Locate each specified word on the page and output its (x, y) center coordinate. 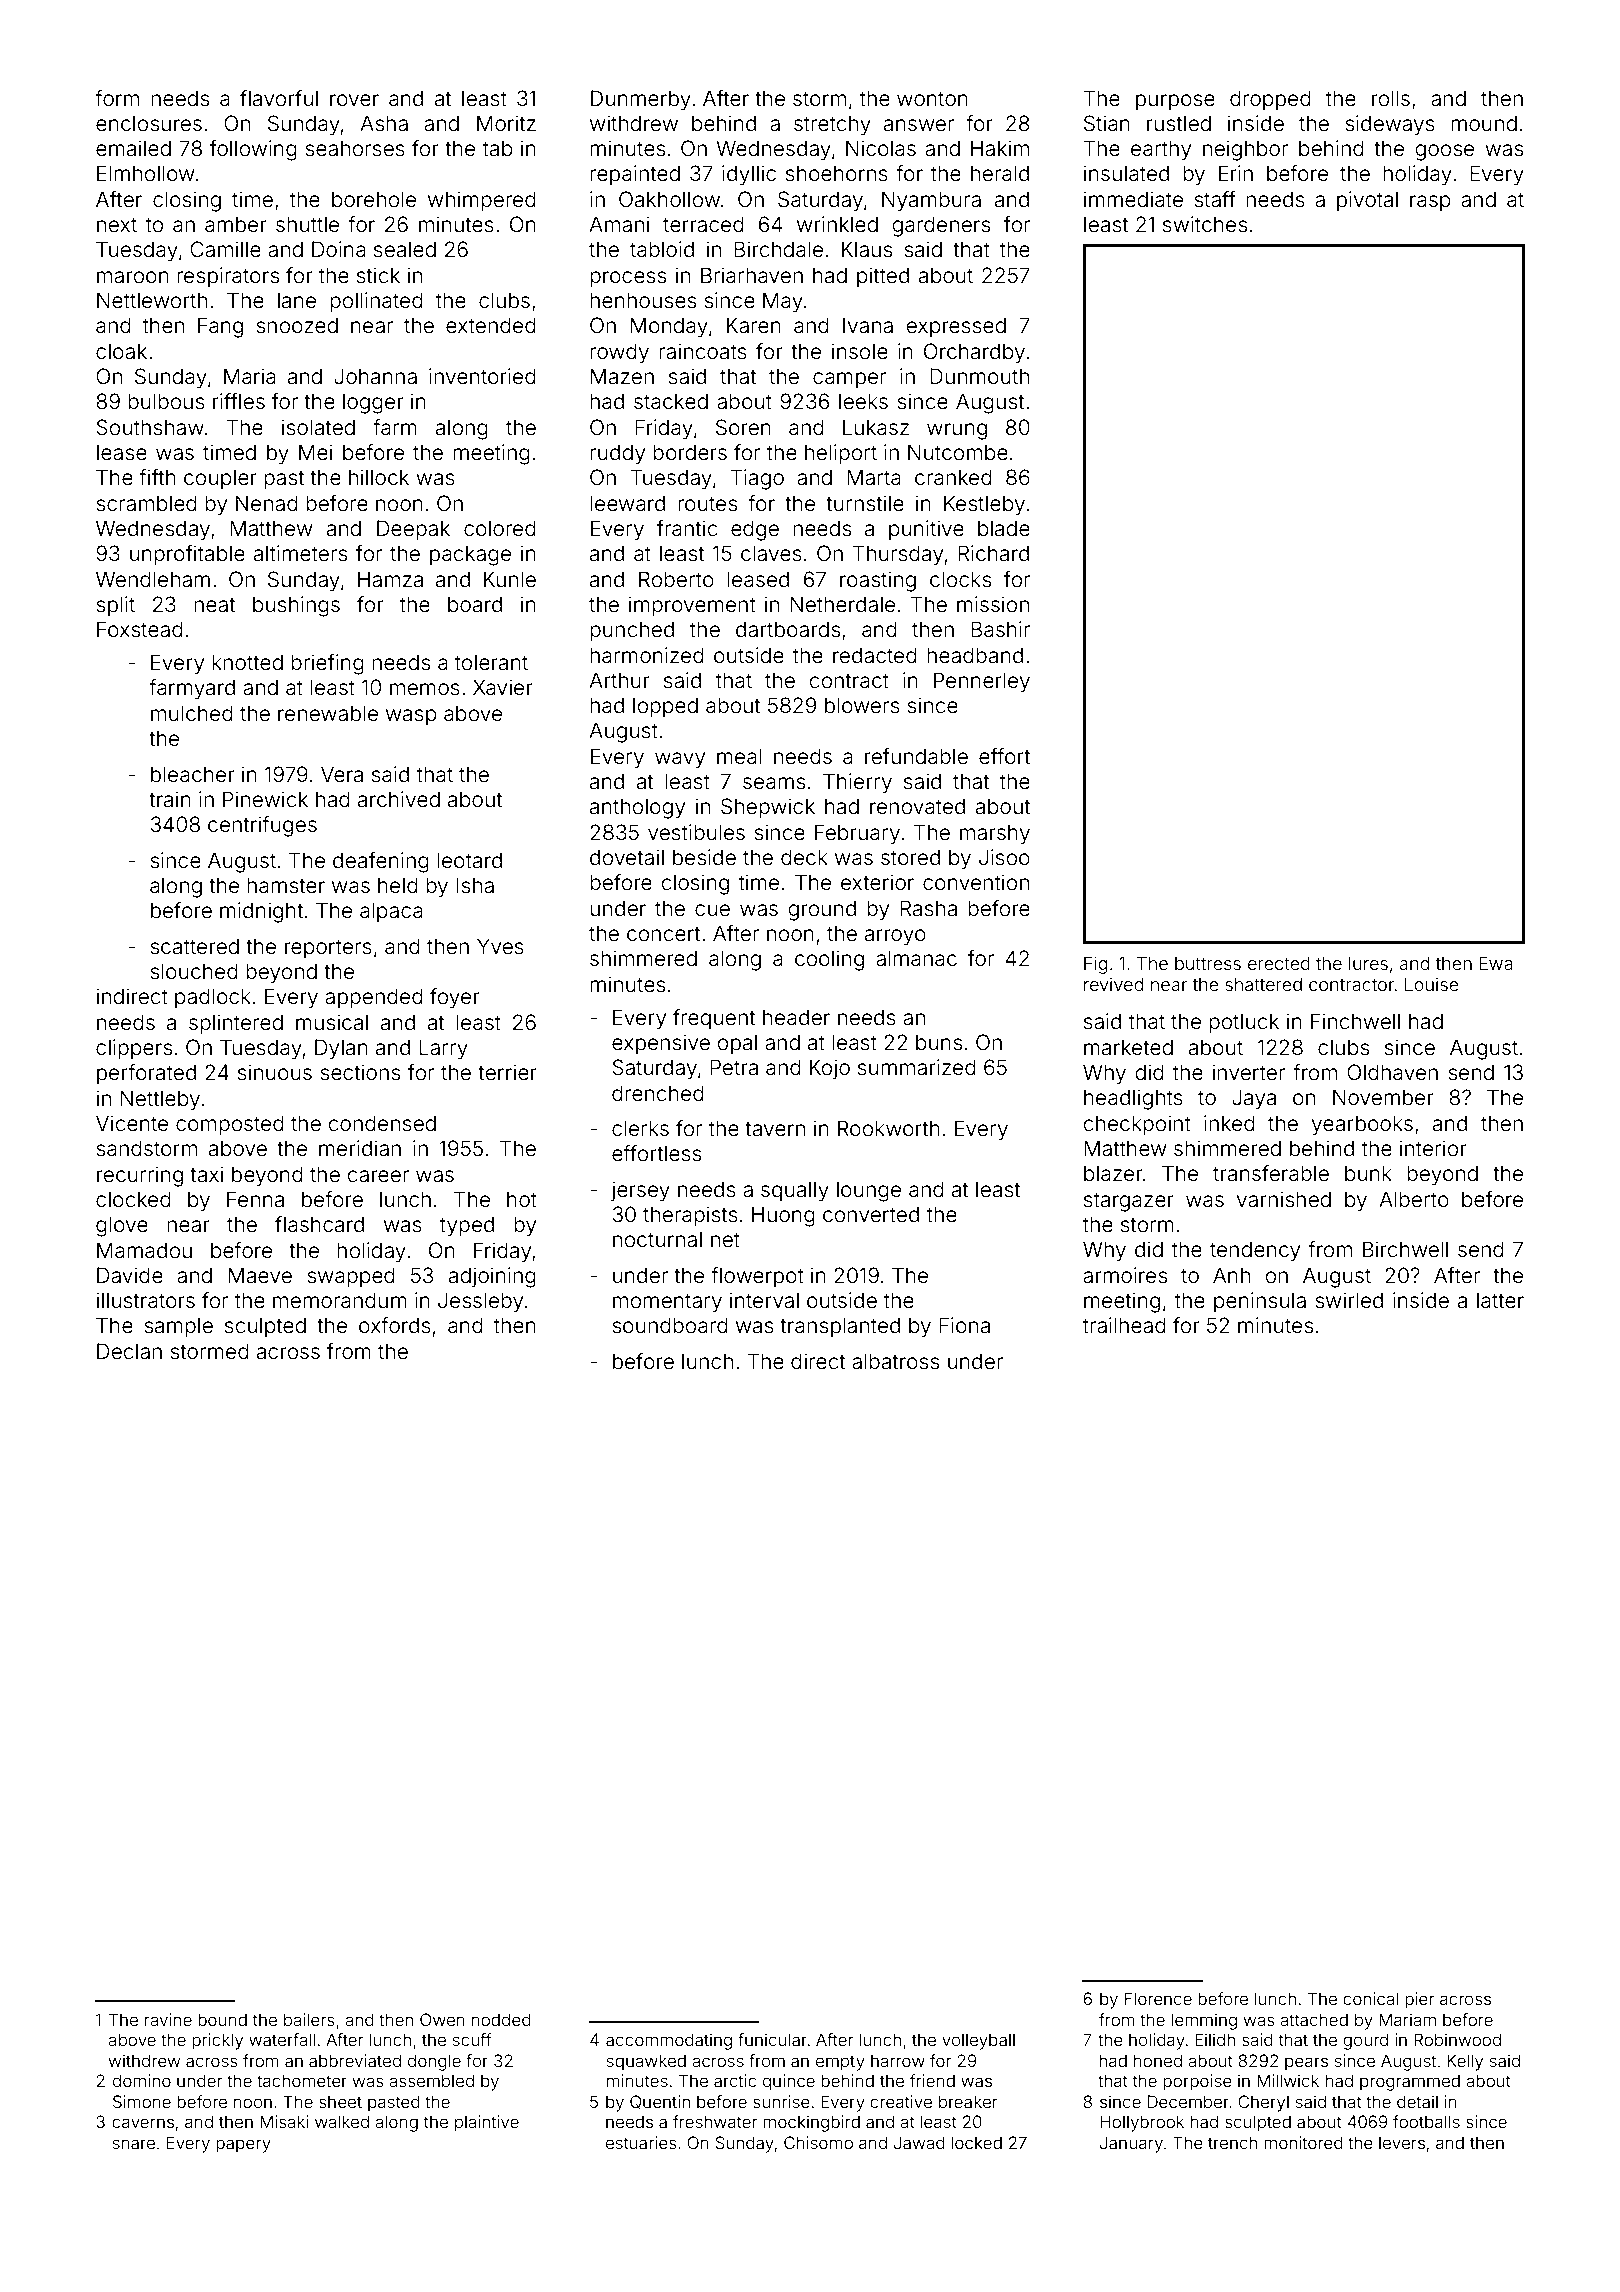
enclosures (149, 123)
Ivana (868, 325)
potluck (1244, 1023)
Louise (1432, 984)
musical (332, 1022)
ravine (168, 2019)
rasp (1430, 203)
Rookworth (889, 1128)
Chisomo (818, 2142)
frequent (714, 1019)
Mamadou (144, 1250)
